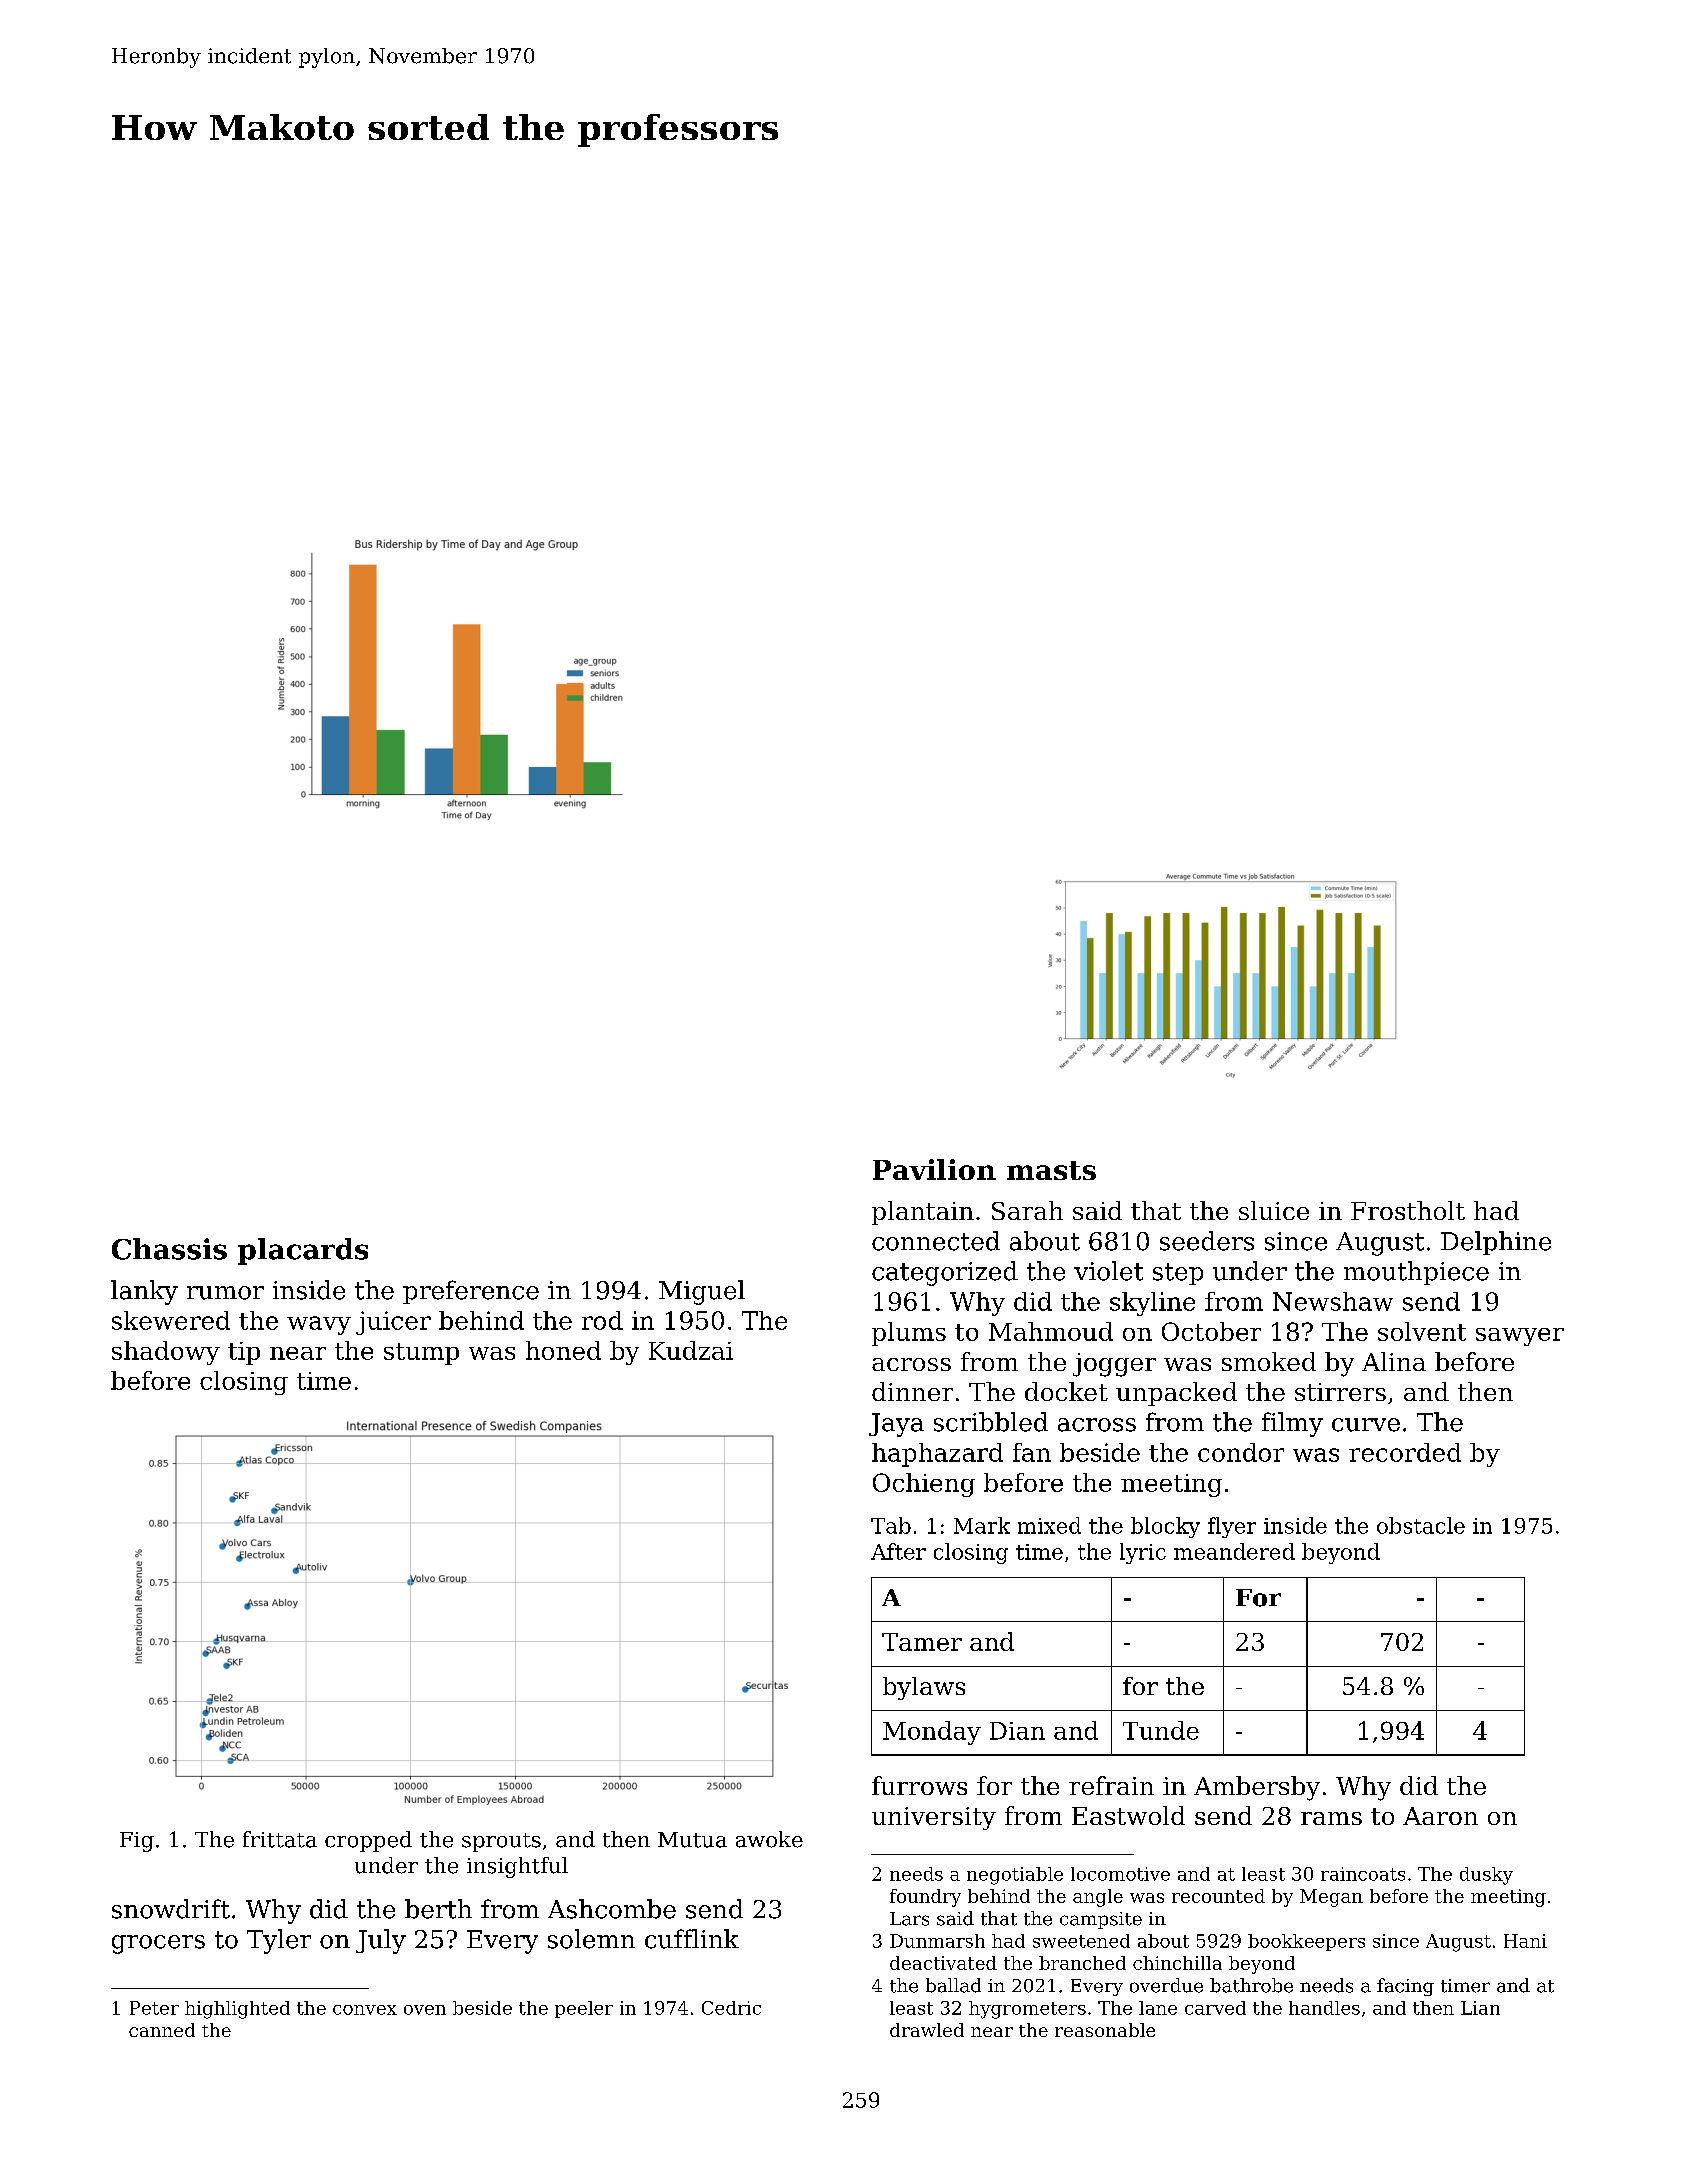 This screenshot has width=1683, height=2178. I want to click on sawyer, so click(1520, 1337).
